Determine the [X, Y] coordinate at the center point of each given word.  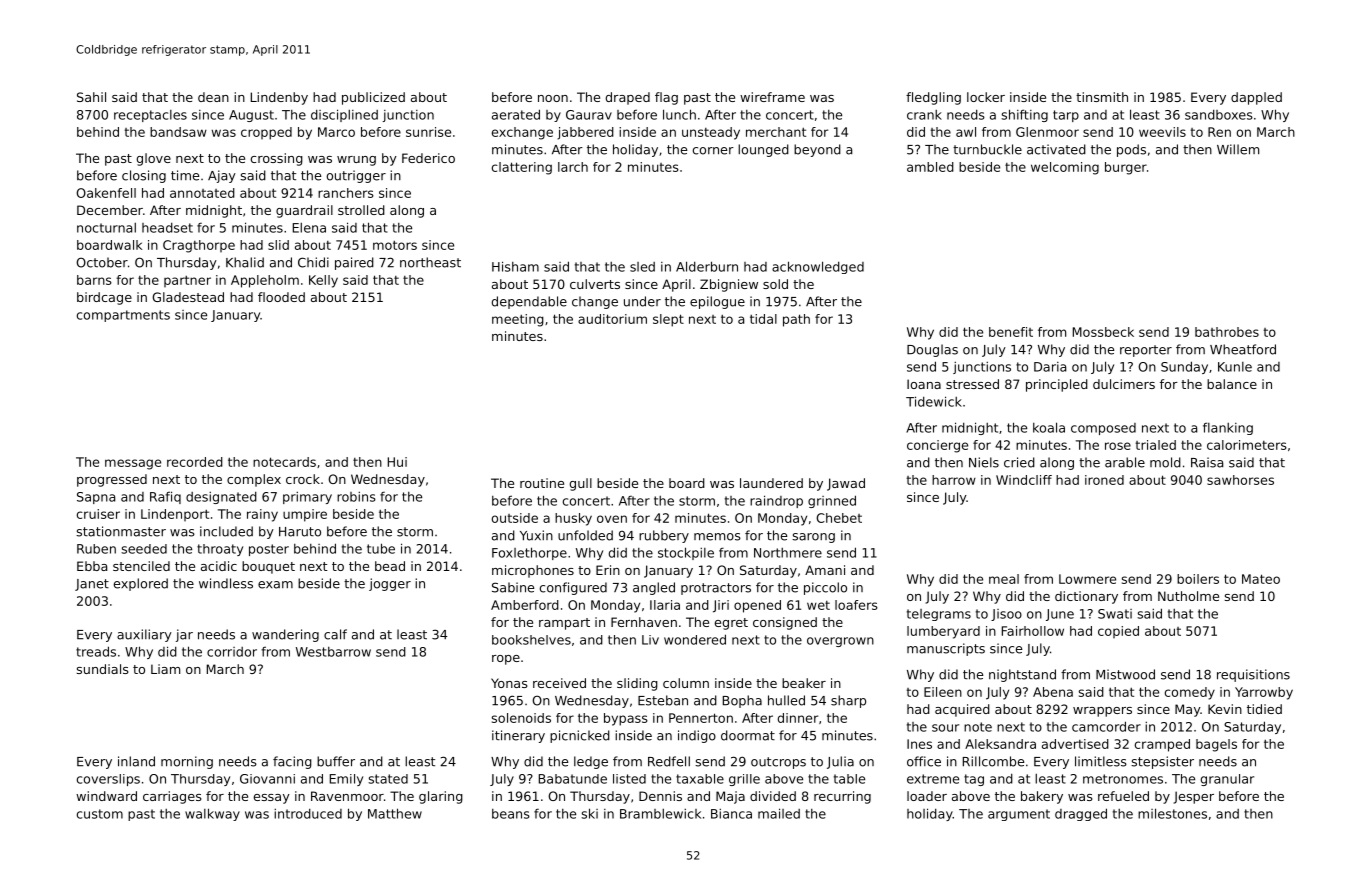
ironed [1104, 480]
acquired [962, 710]
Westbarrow [333, 652]
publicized [373, 98]
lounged [763, 150]
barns [94, 280]
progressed [112, 480]
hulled [786, 700]
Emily [346, 780]
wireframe [772, 97]
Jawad [846, 484]
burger [1126, 168]
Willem [1238, 149]
